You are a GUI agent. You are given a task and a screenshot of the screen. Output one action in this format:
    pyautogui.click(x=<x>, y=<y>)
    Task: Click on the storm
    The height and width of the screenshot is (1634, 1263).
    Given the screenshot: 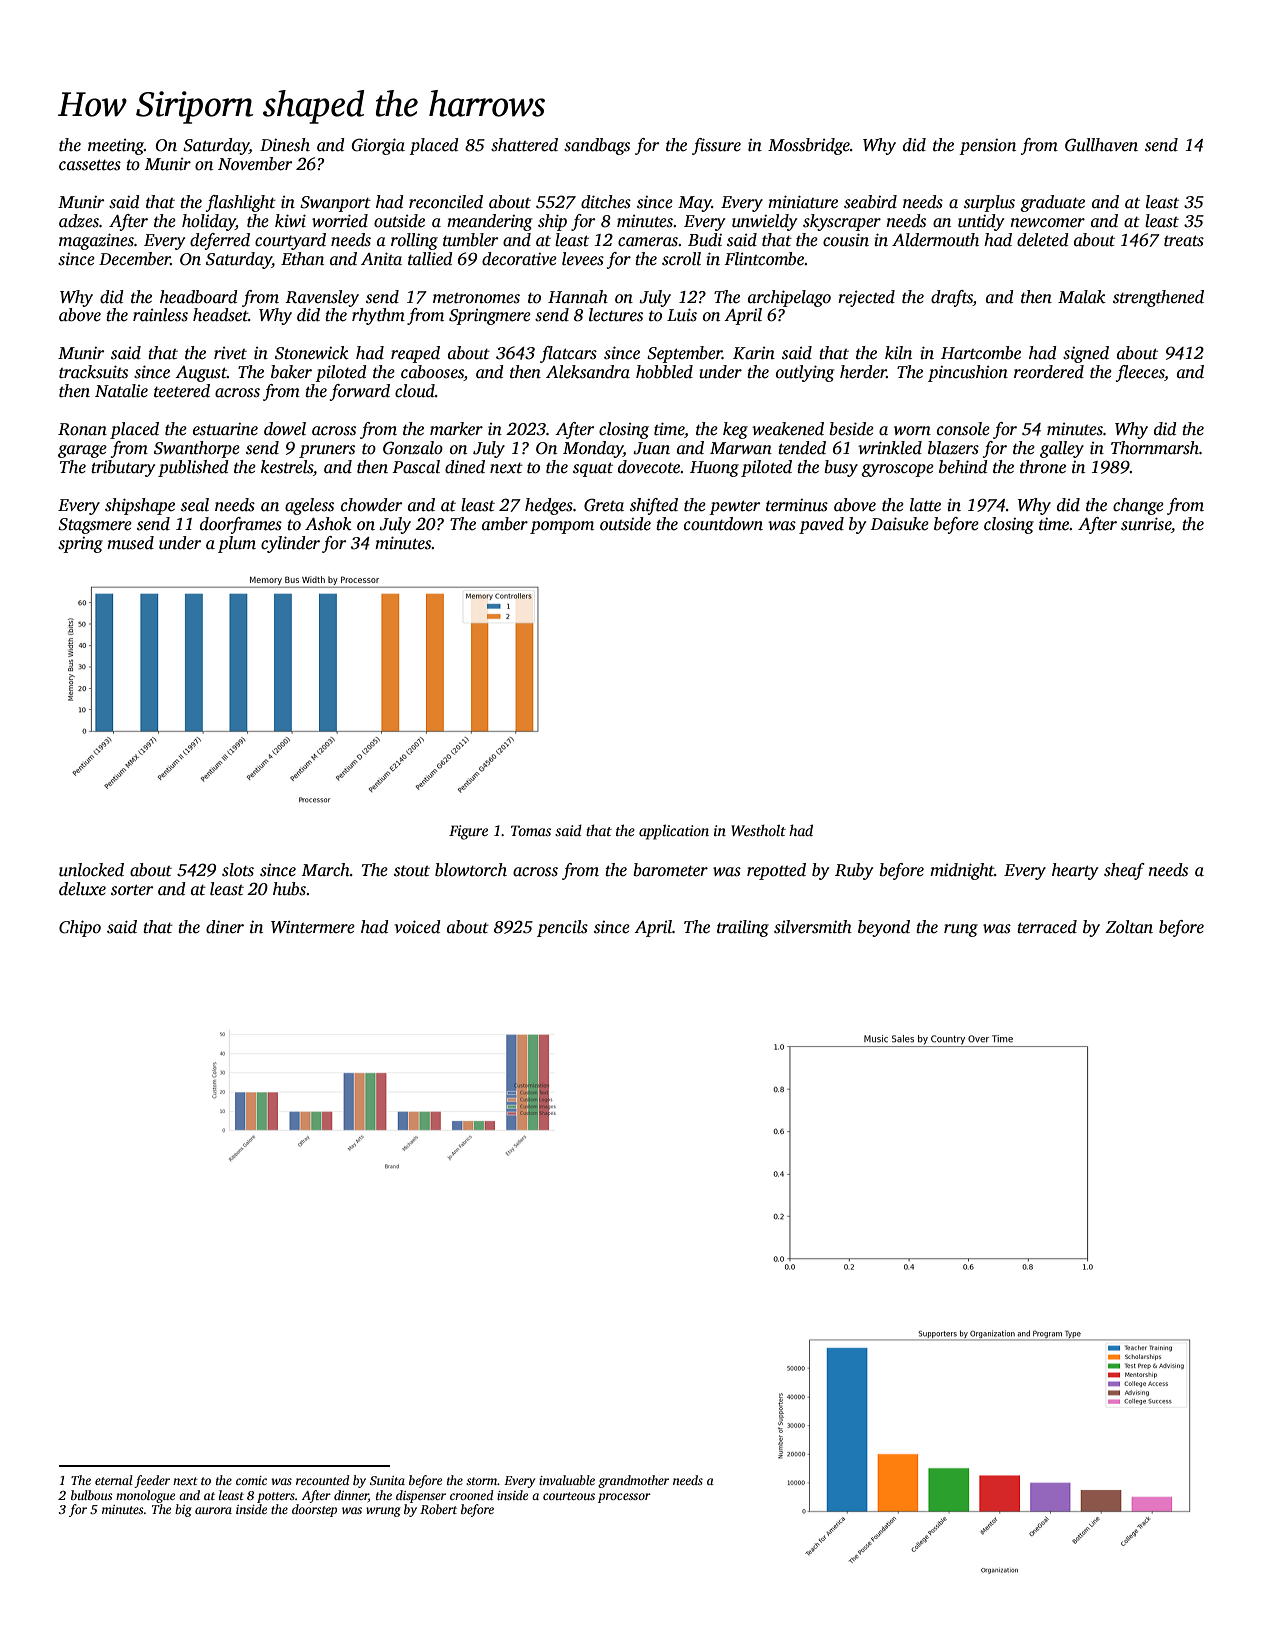 What is the action you would take?
    pyautogui.click(x=481, y=1481)
